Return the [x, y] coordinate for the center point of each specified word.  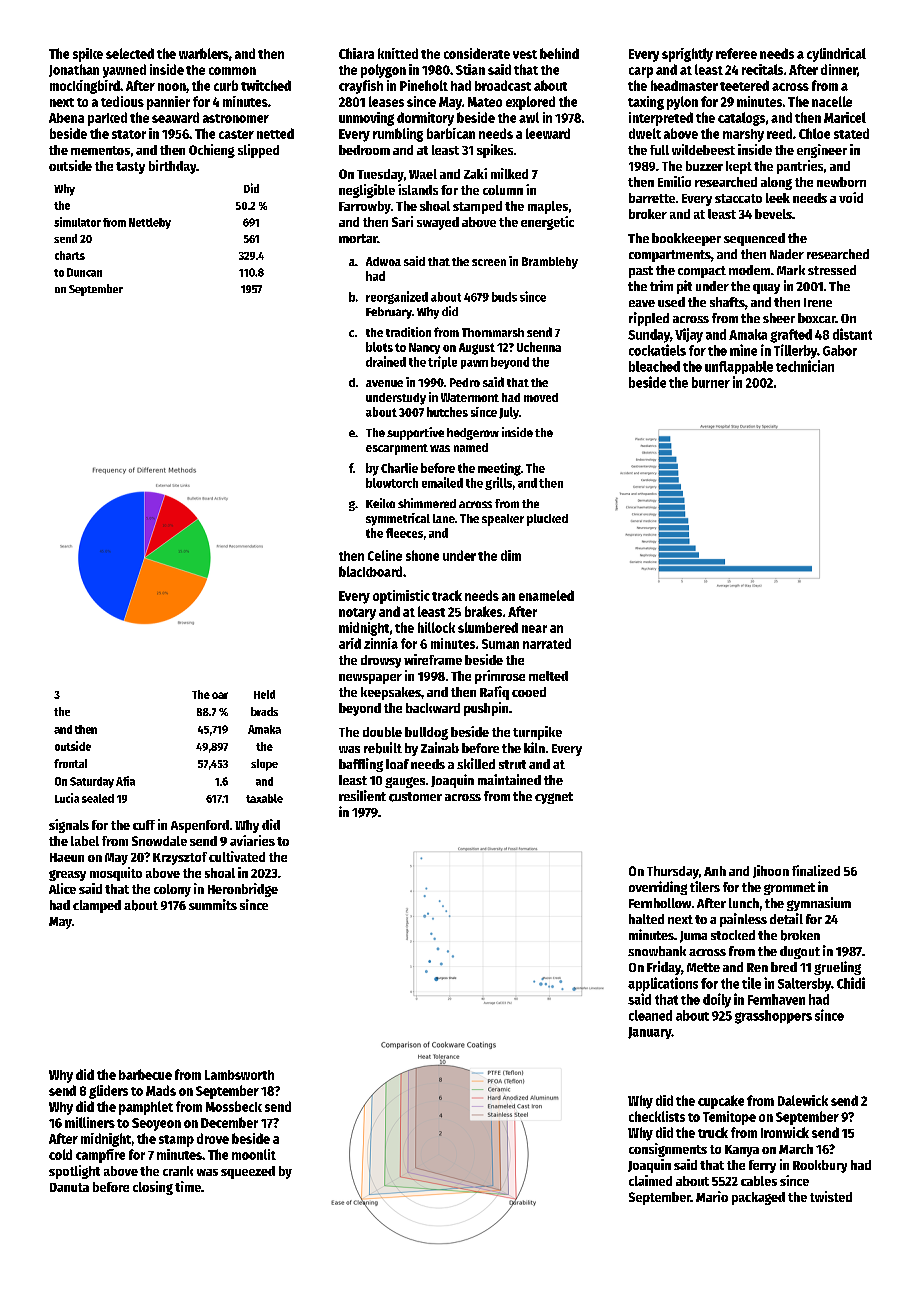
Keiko [380, 503]
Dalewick [803, 1100]
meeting [499, 469]
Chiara [356, 53]
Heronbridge [243, 890]
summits [213, 904]
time [188, 1186]
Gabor [840, 350]
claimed [650, 1180]
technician [805, 366]
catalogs [741, 119]
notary [357, 614]
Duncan [84, 272]
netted [275, 133]
